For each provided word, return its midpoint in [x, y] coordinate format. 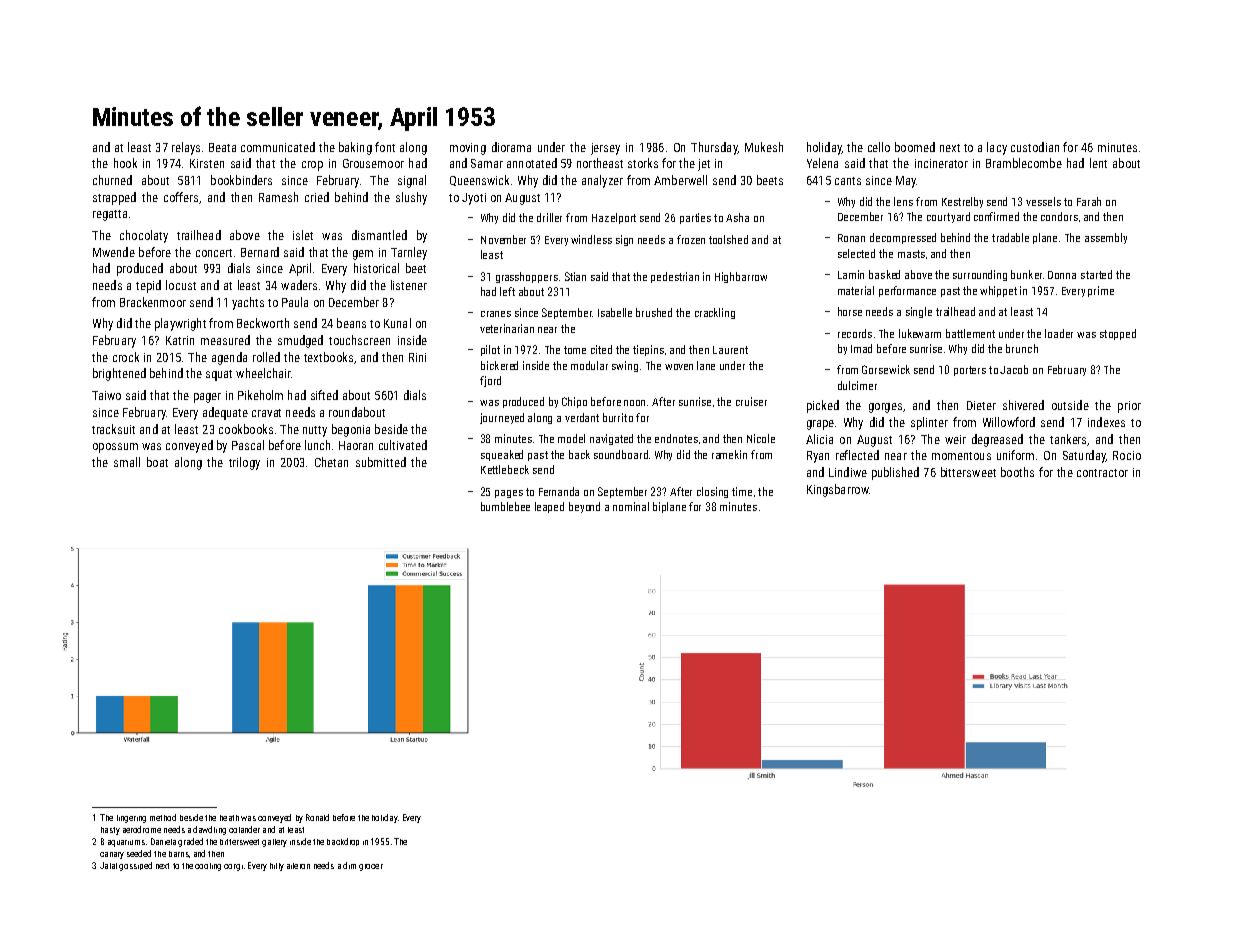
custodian [1035, 147]
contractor [1102, 473]
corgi [233, 867]
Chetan [331, 462]
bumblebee [505, 506]
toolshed [728, 239]
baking [355, 148]
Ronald [317, 817]
